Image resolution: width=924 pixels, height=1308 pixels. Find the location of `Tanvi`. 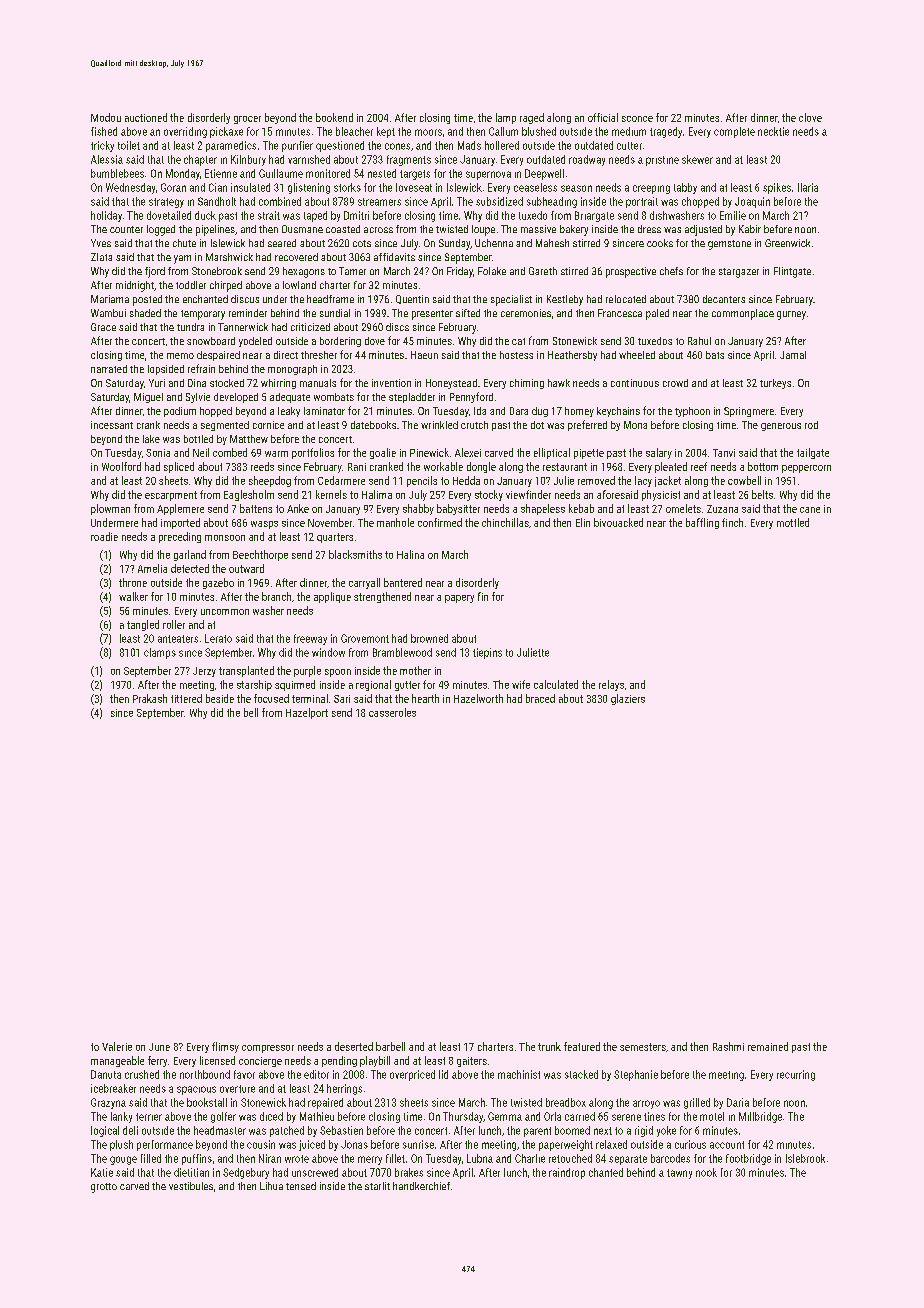

Tanvi is located at coordinates (724, 453).
